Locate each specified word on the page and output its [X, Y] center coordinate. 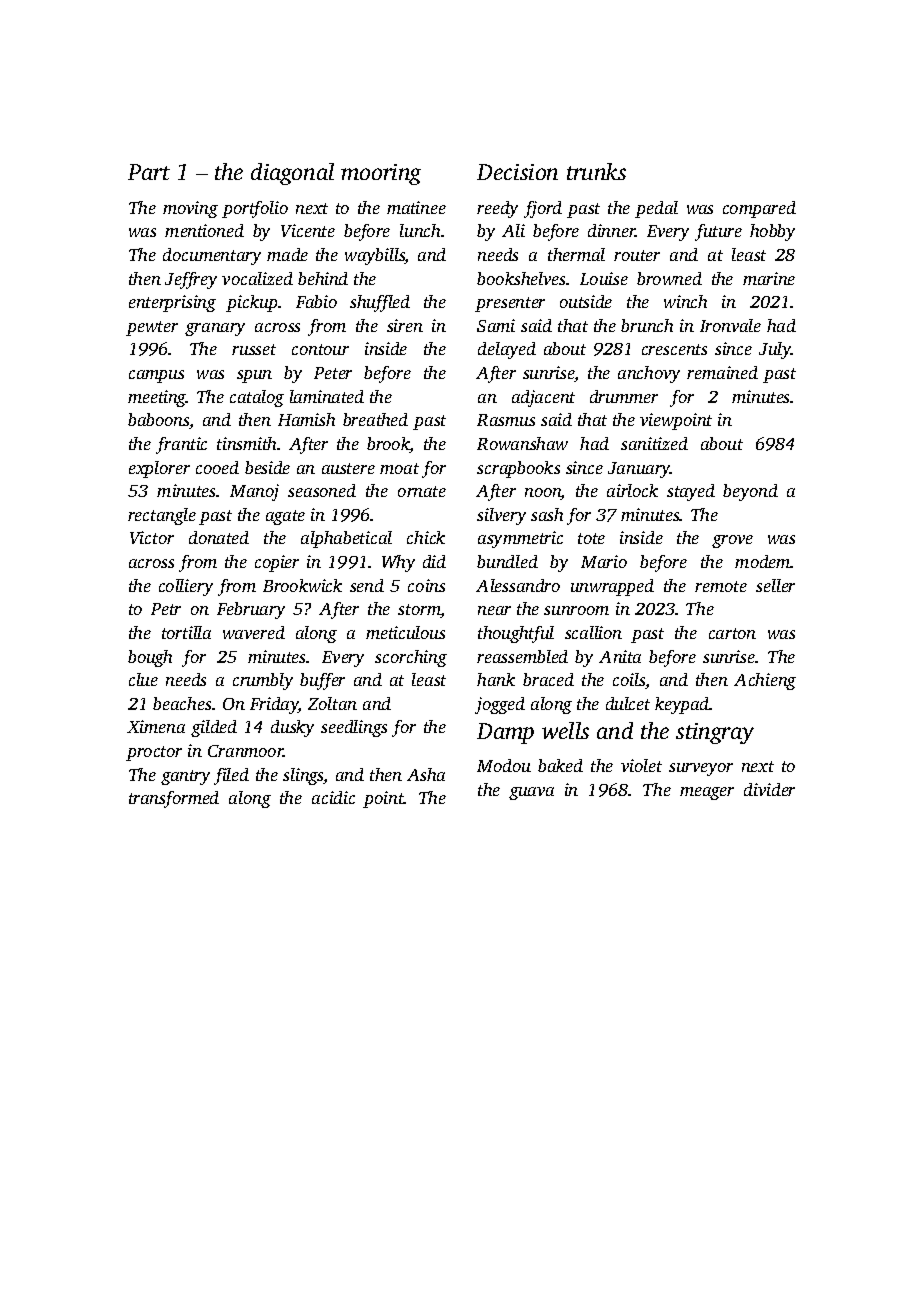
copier [277, 563]
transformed [174, 799]
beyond [750, 492]
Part [149, 172]
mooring [381, 174]
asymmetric [520, 539]
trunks [596, 171]
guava [531, 793]
